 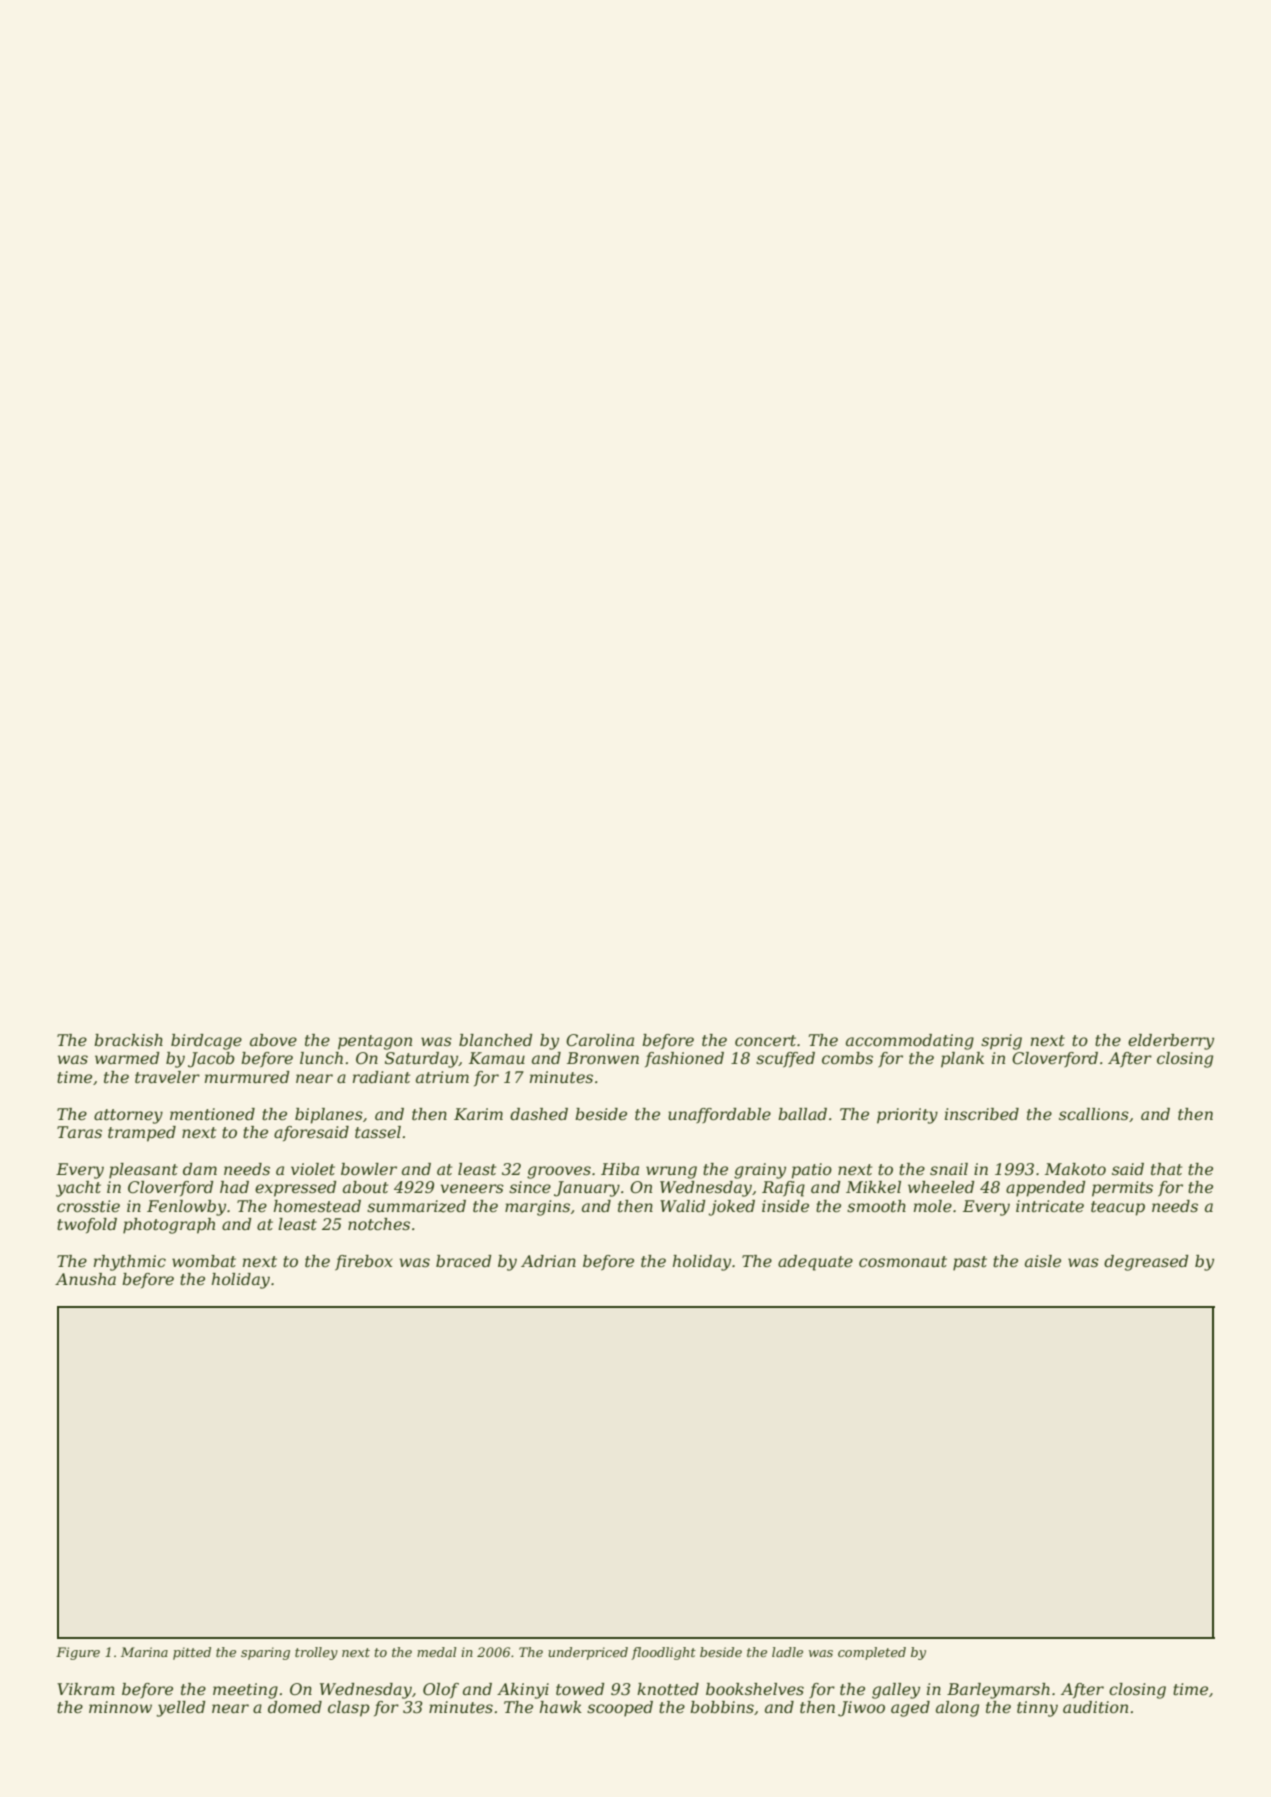 I want to click on Marina, so click(x=144, y=1652).
